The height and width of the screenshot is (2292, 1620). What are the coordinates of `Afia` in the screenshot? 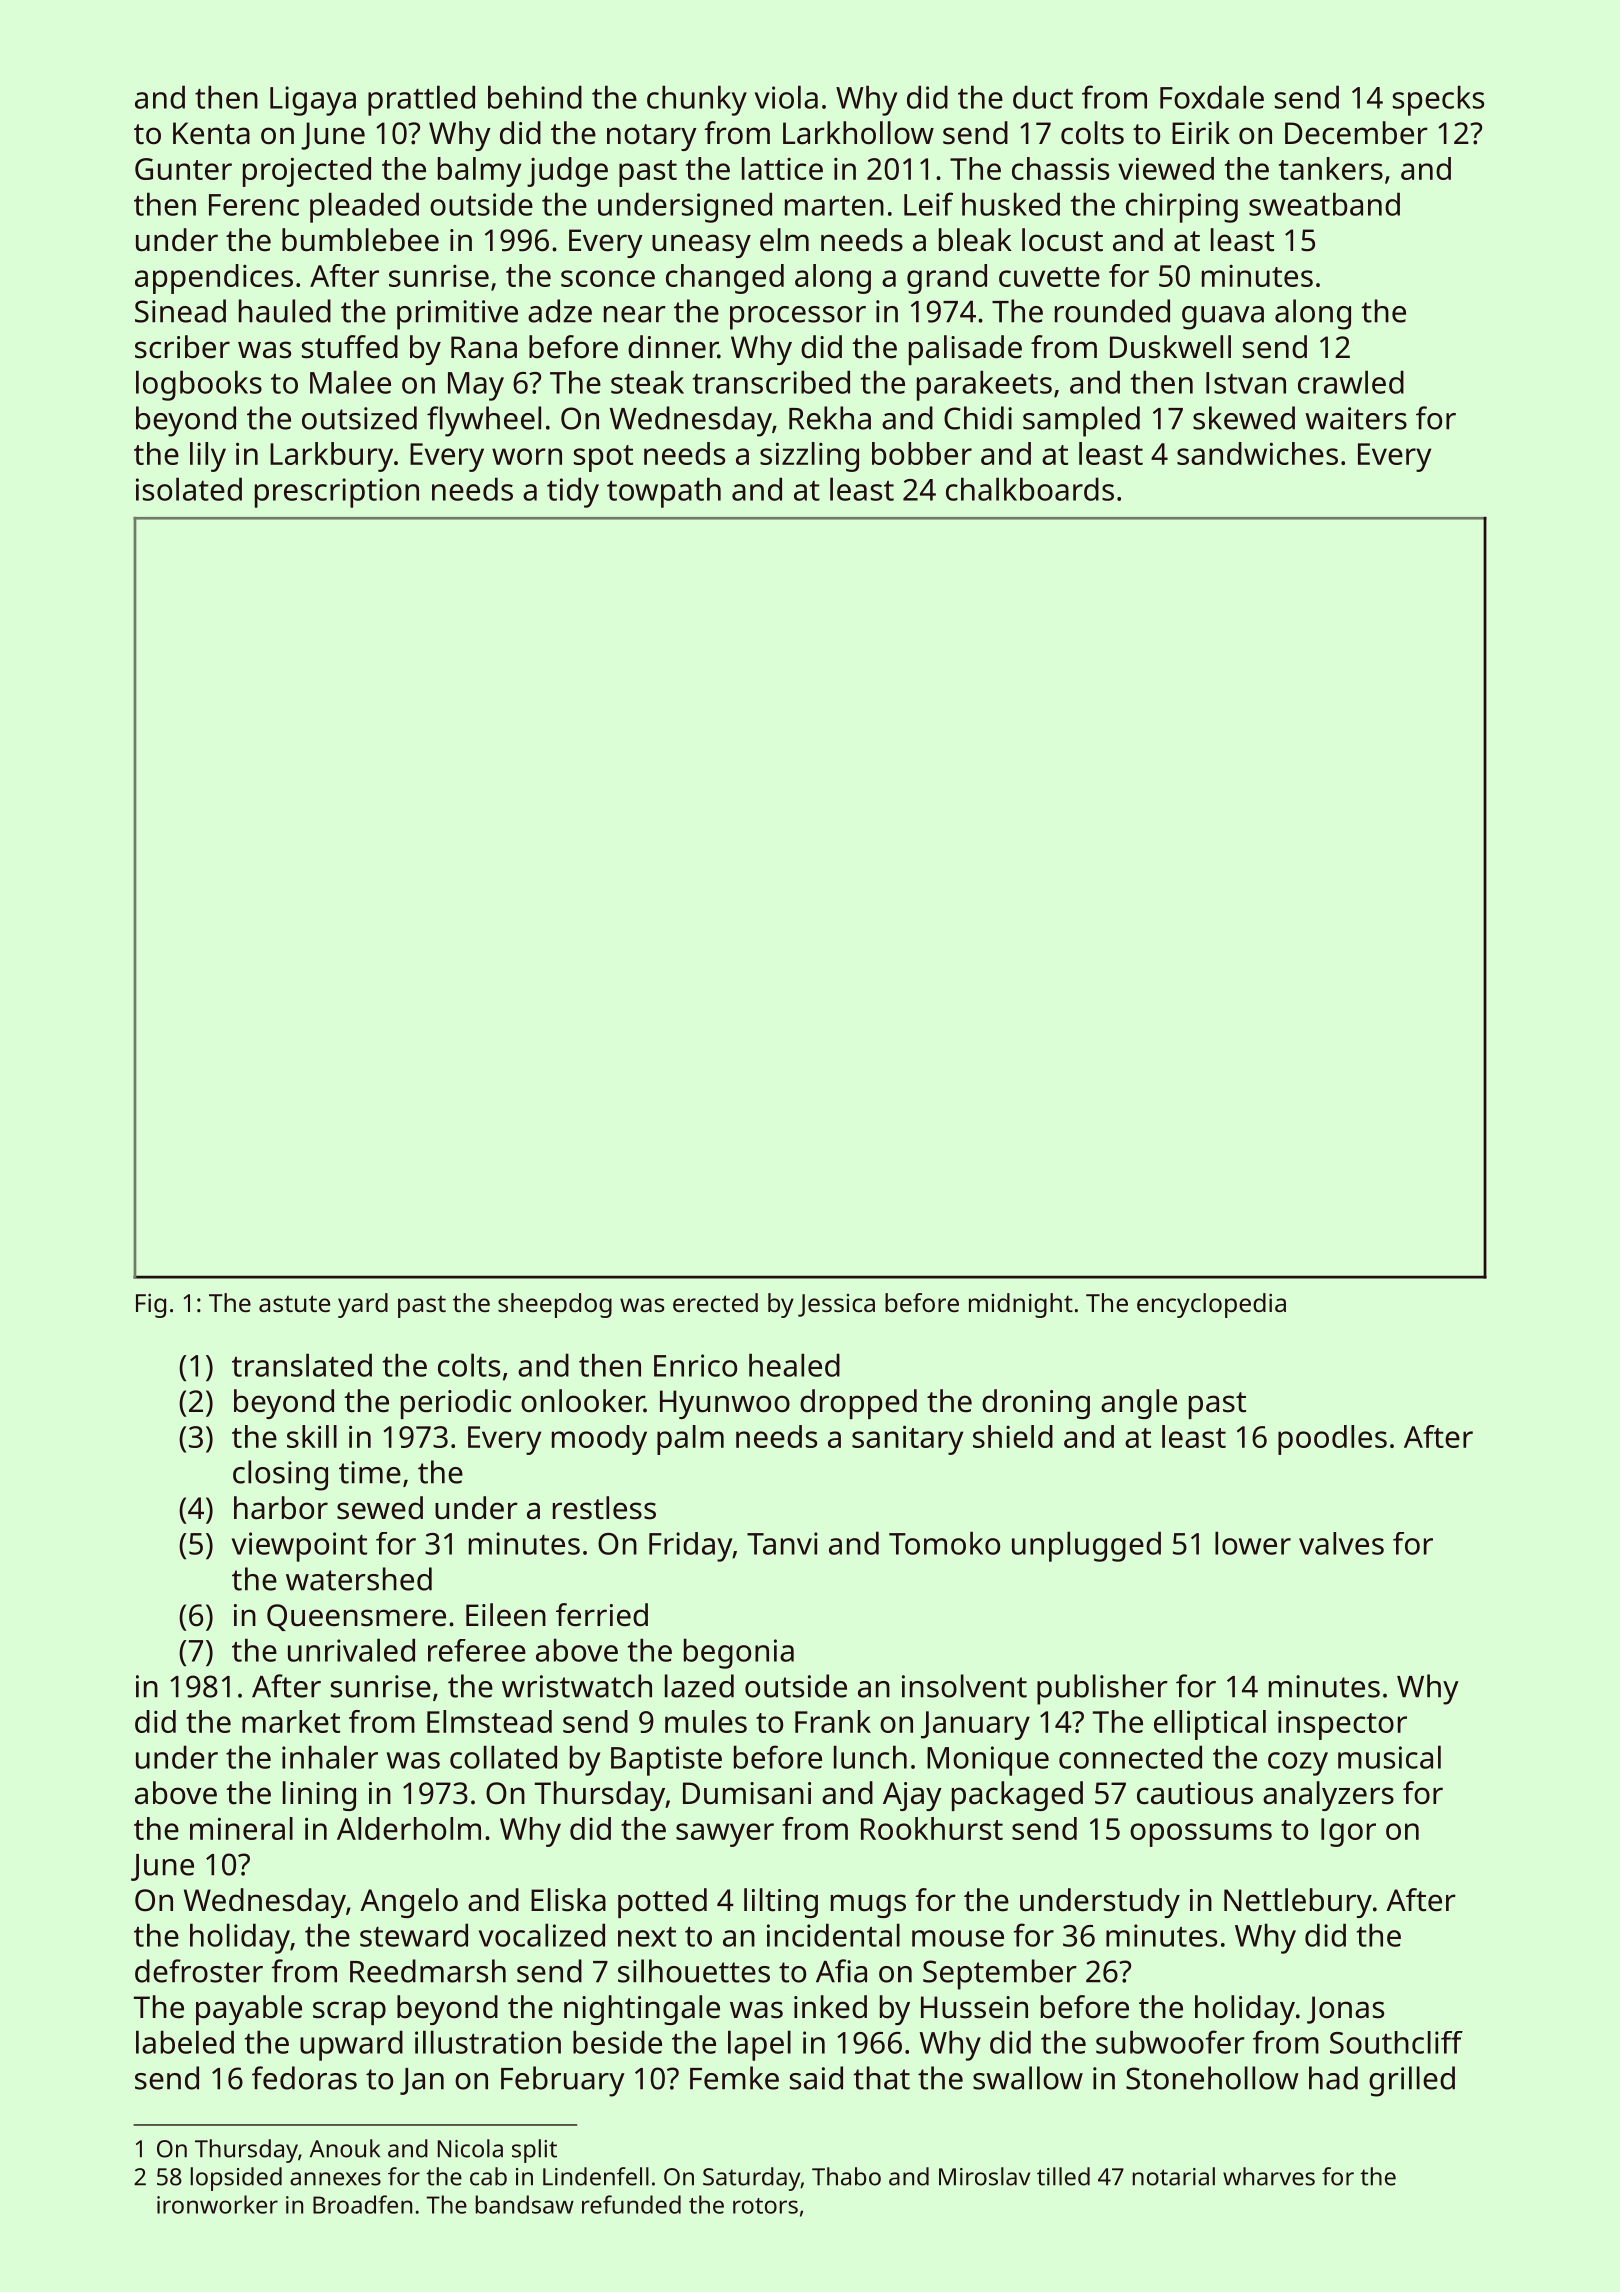 It's located at (841, 1971).
